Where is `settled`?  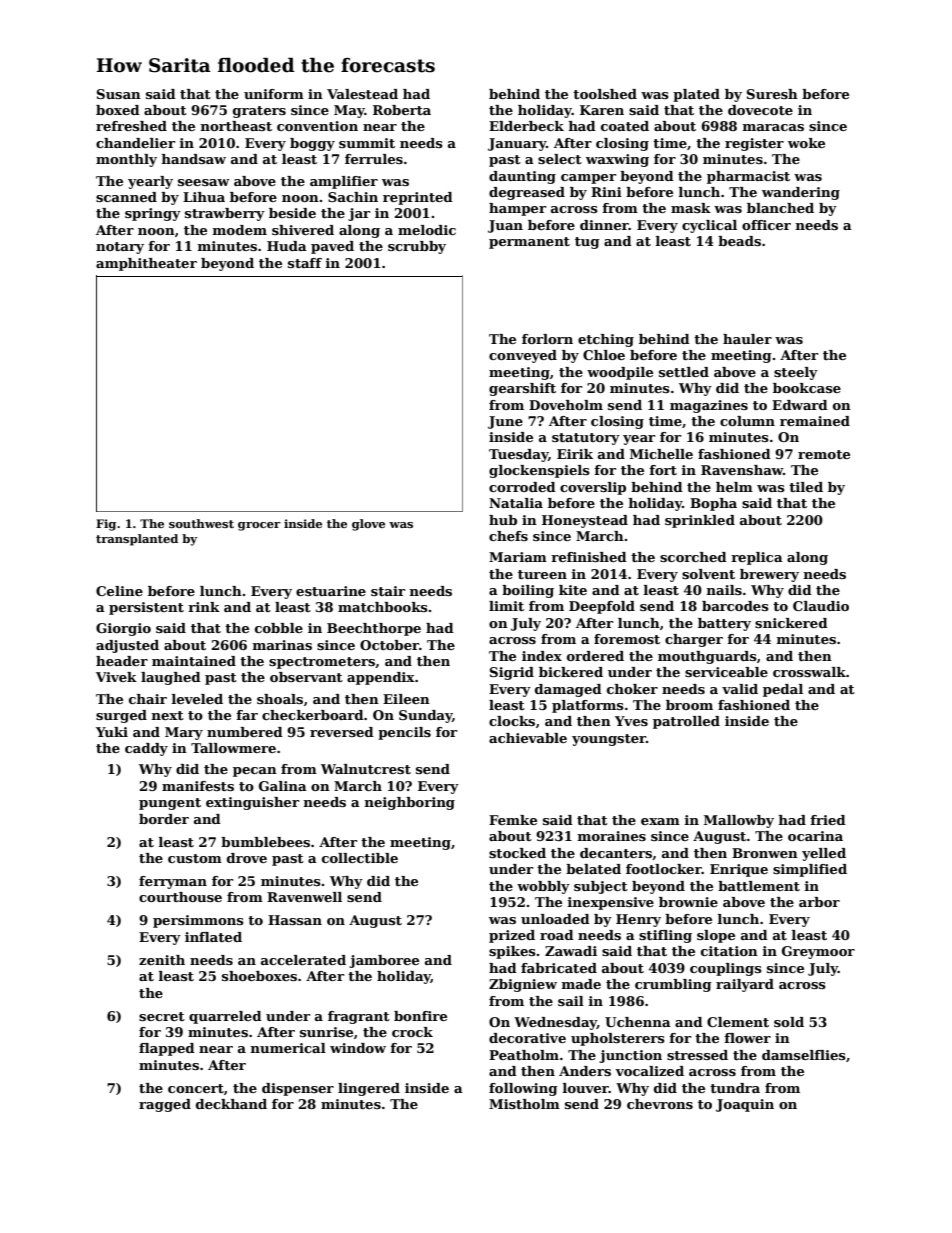 settled is located at coordinates (684, 372).
